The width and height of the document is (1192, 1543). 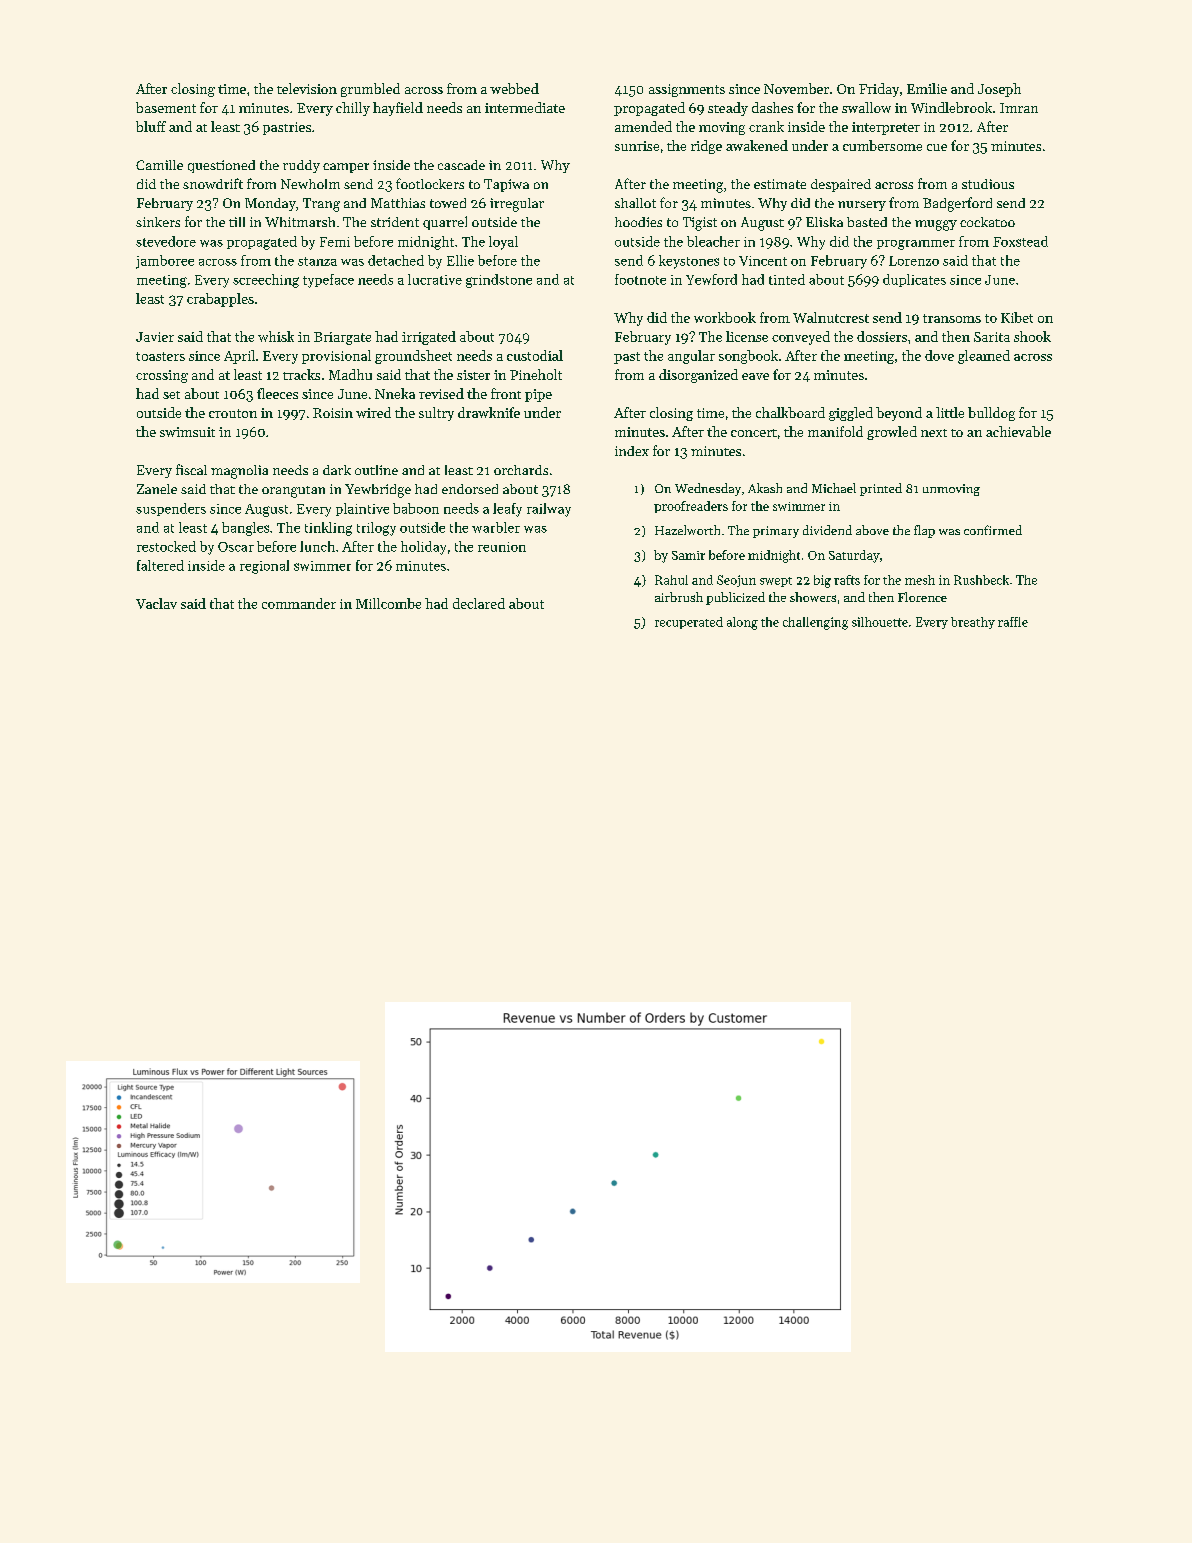 I want to click on television, so click(x=307, y=88).
